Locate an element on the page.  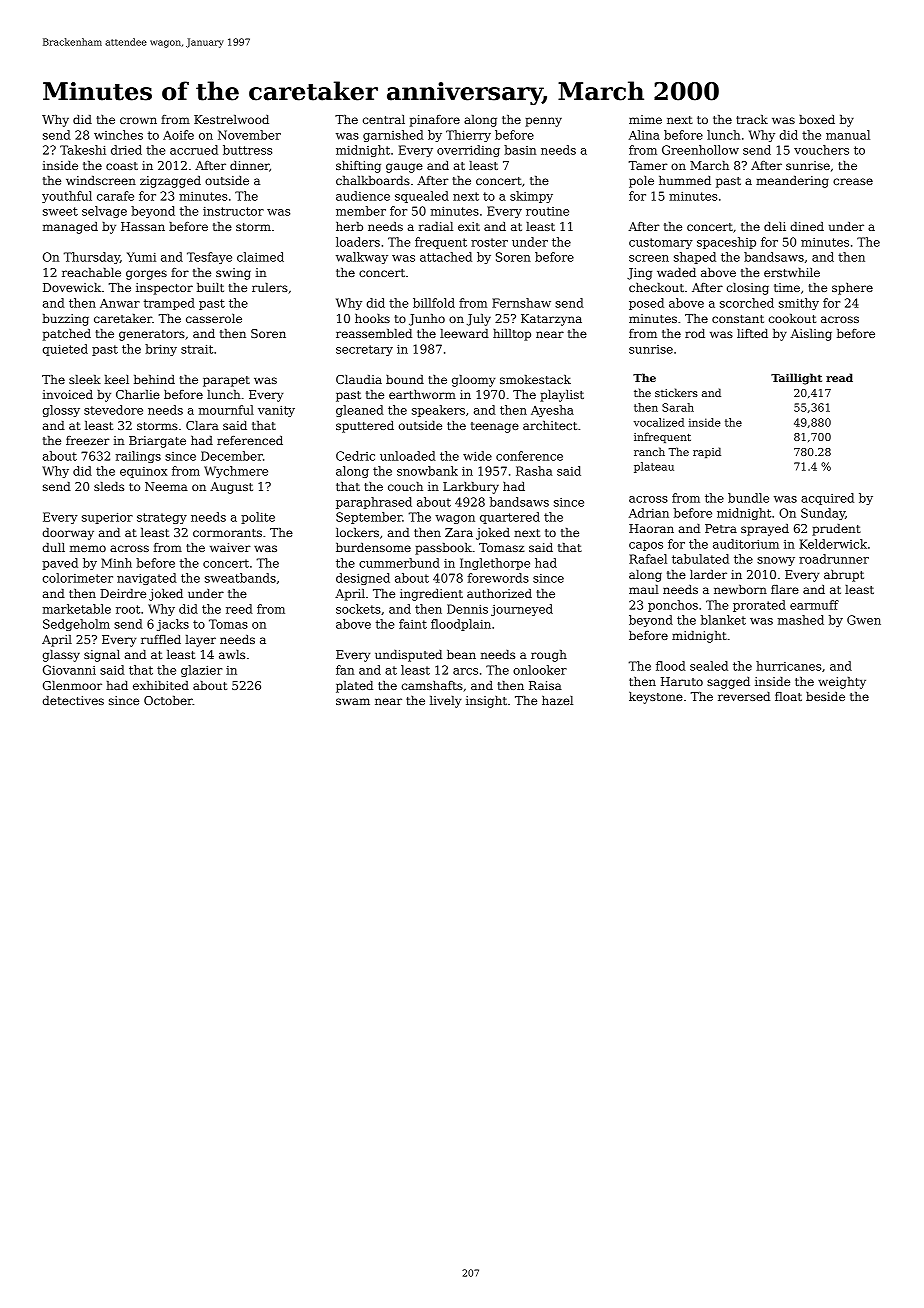
Briargate is located at coordinates (157, 442).
